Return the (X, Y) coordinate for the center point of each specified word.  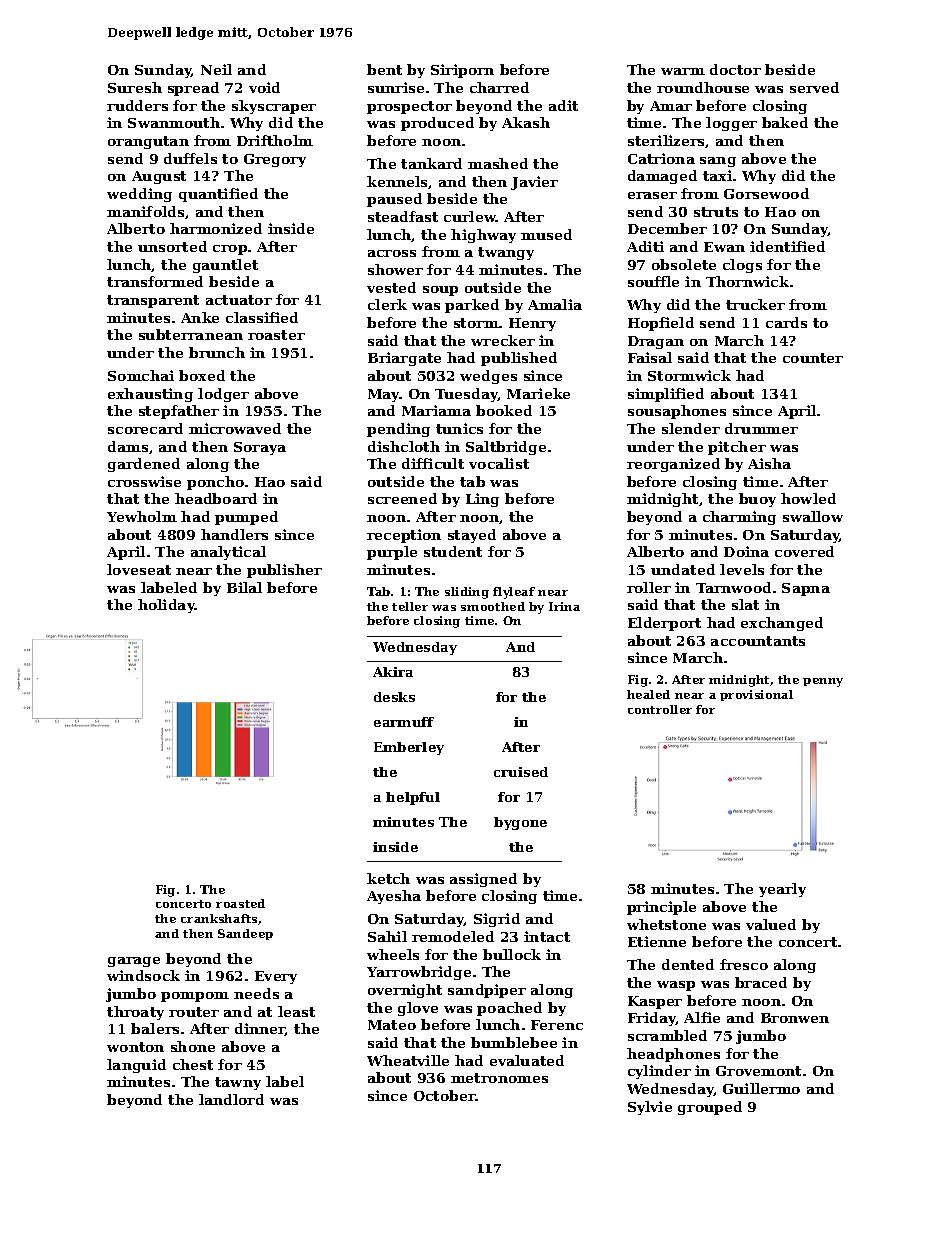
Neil (216, 69)
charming (739, 518)
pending (398, 430)
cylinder (659, 1072)
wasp (676, 986)
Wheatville (408, 1060)
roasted (240, 903)
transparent (153, 301)
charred (499, 87)
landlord (231, 1099)
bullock (512, 954)
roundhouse (703, 87)
